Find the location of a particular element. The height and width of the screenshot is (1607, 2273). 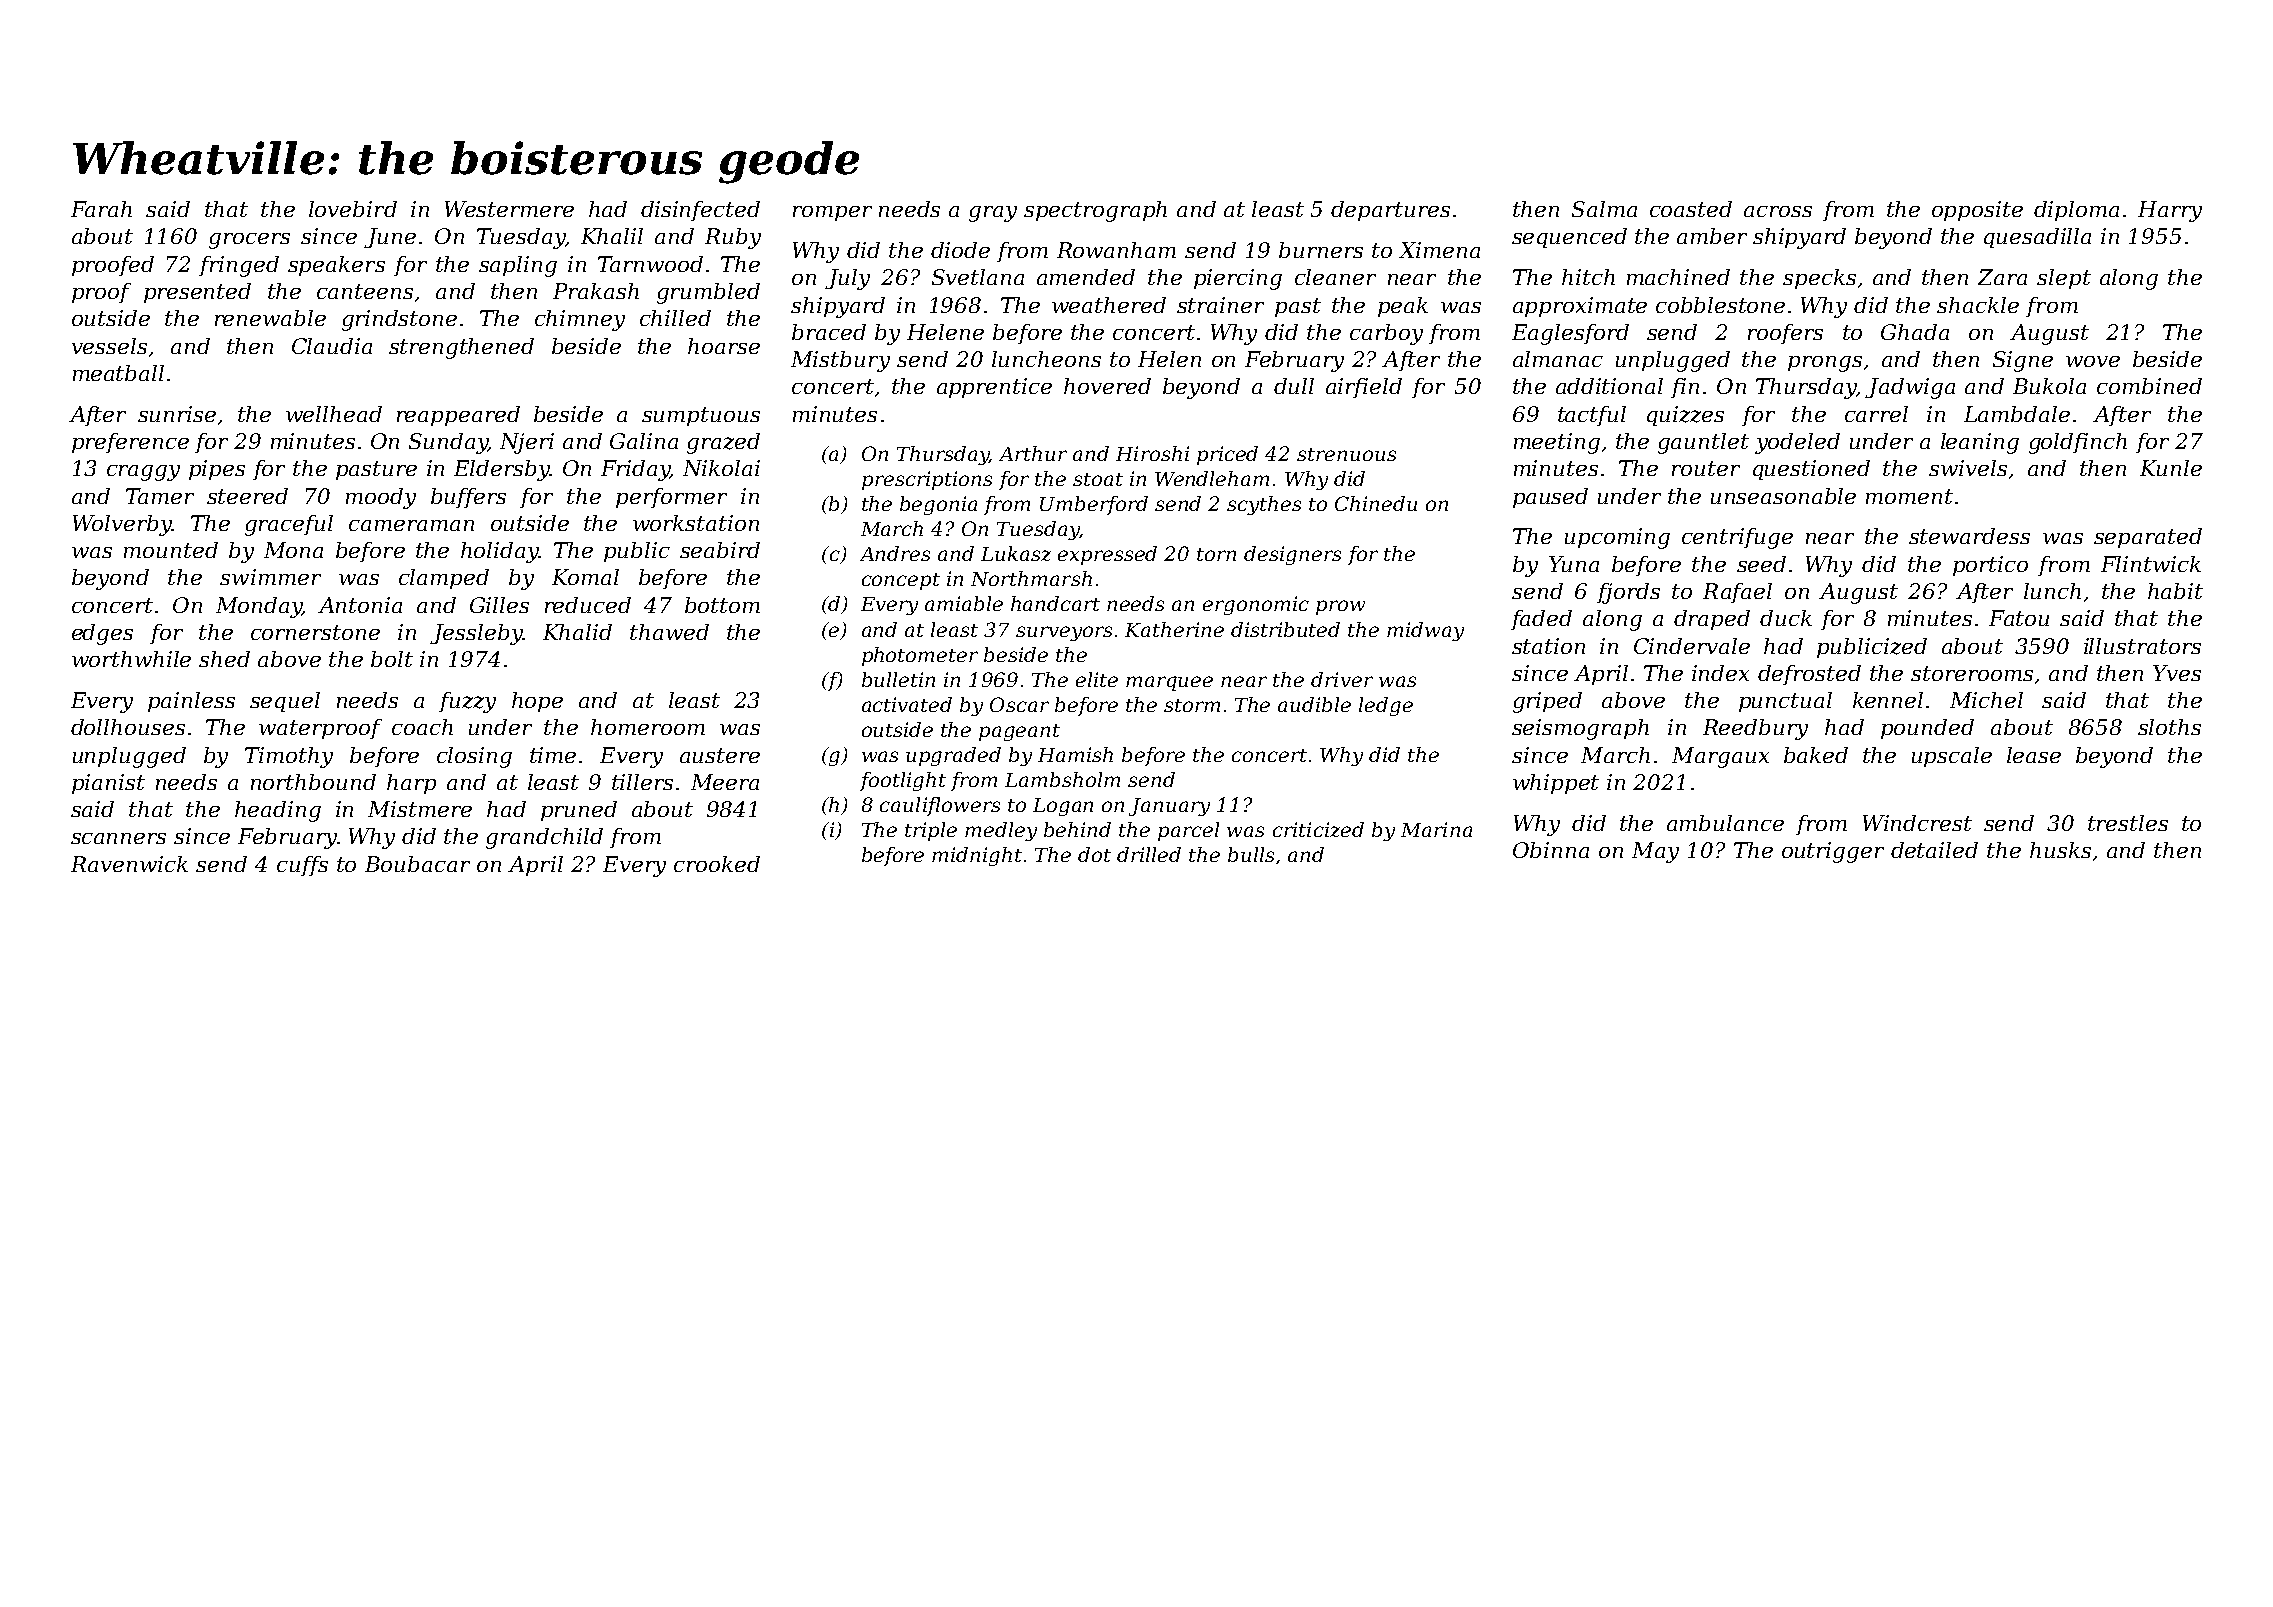

amiable is located at coordinates (964, 603).
